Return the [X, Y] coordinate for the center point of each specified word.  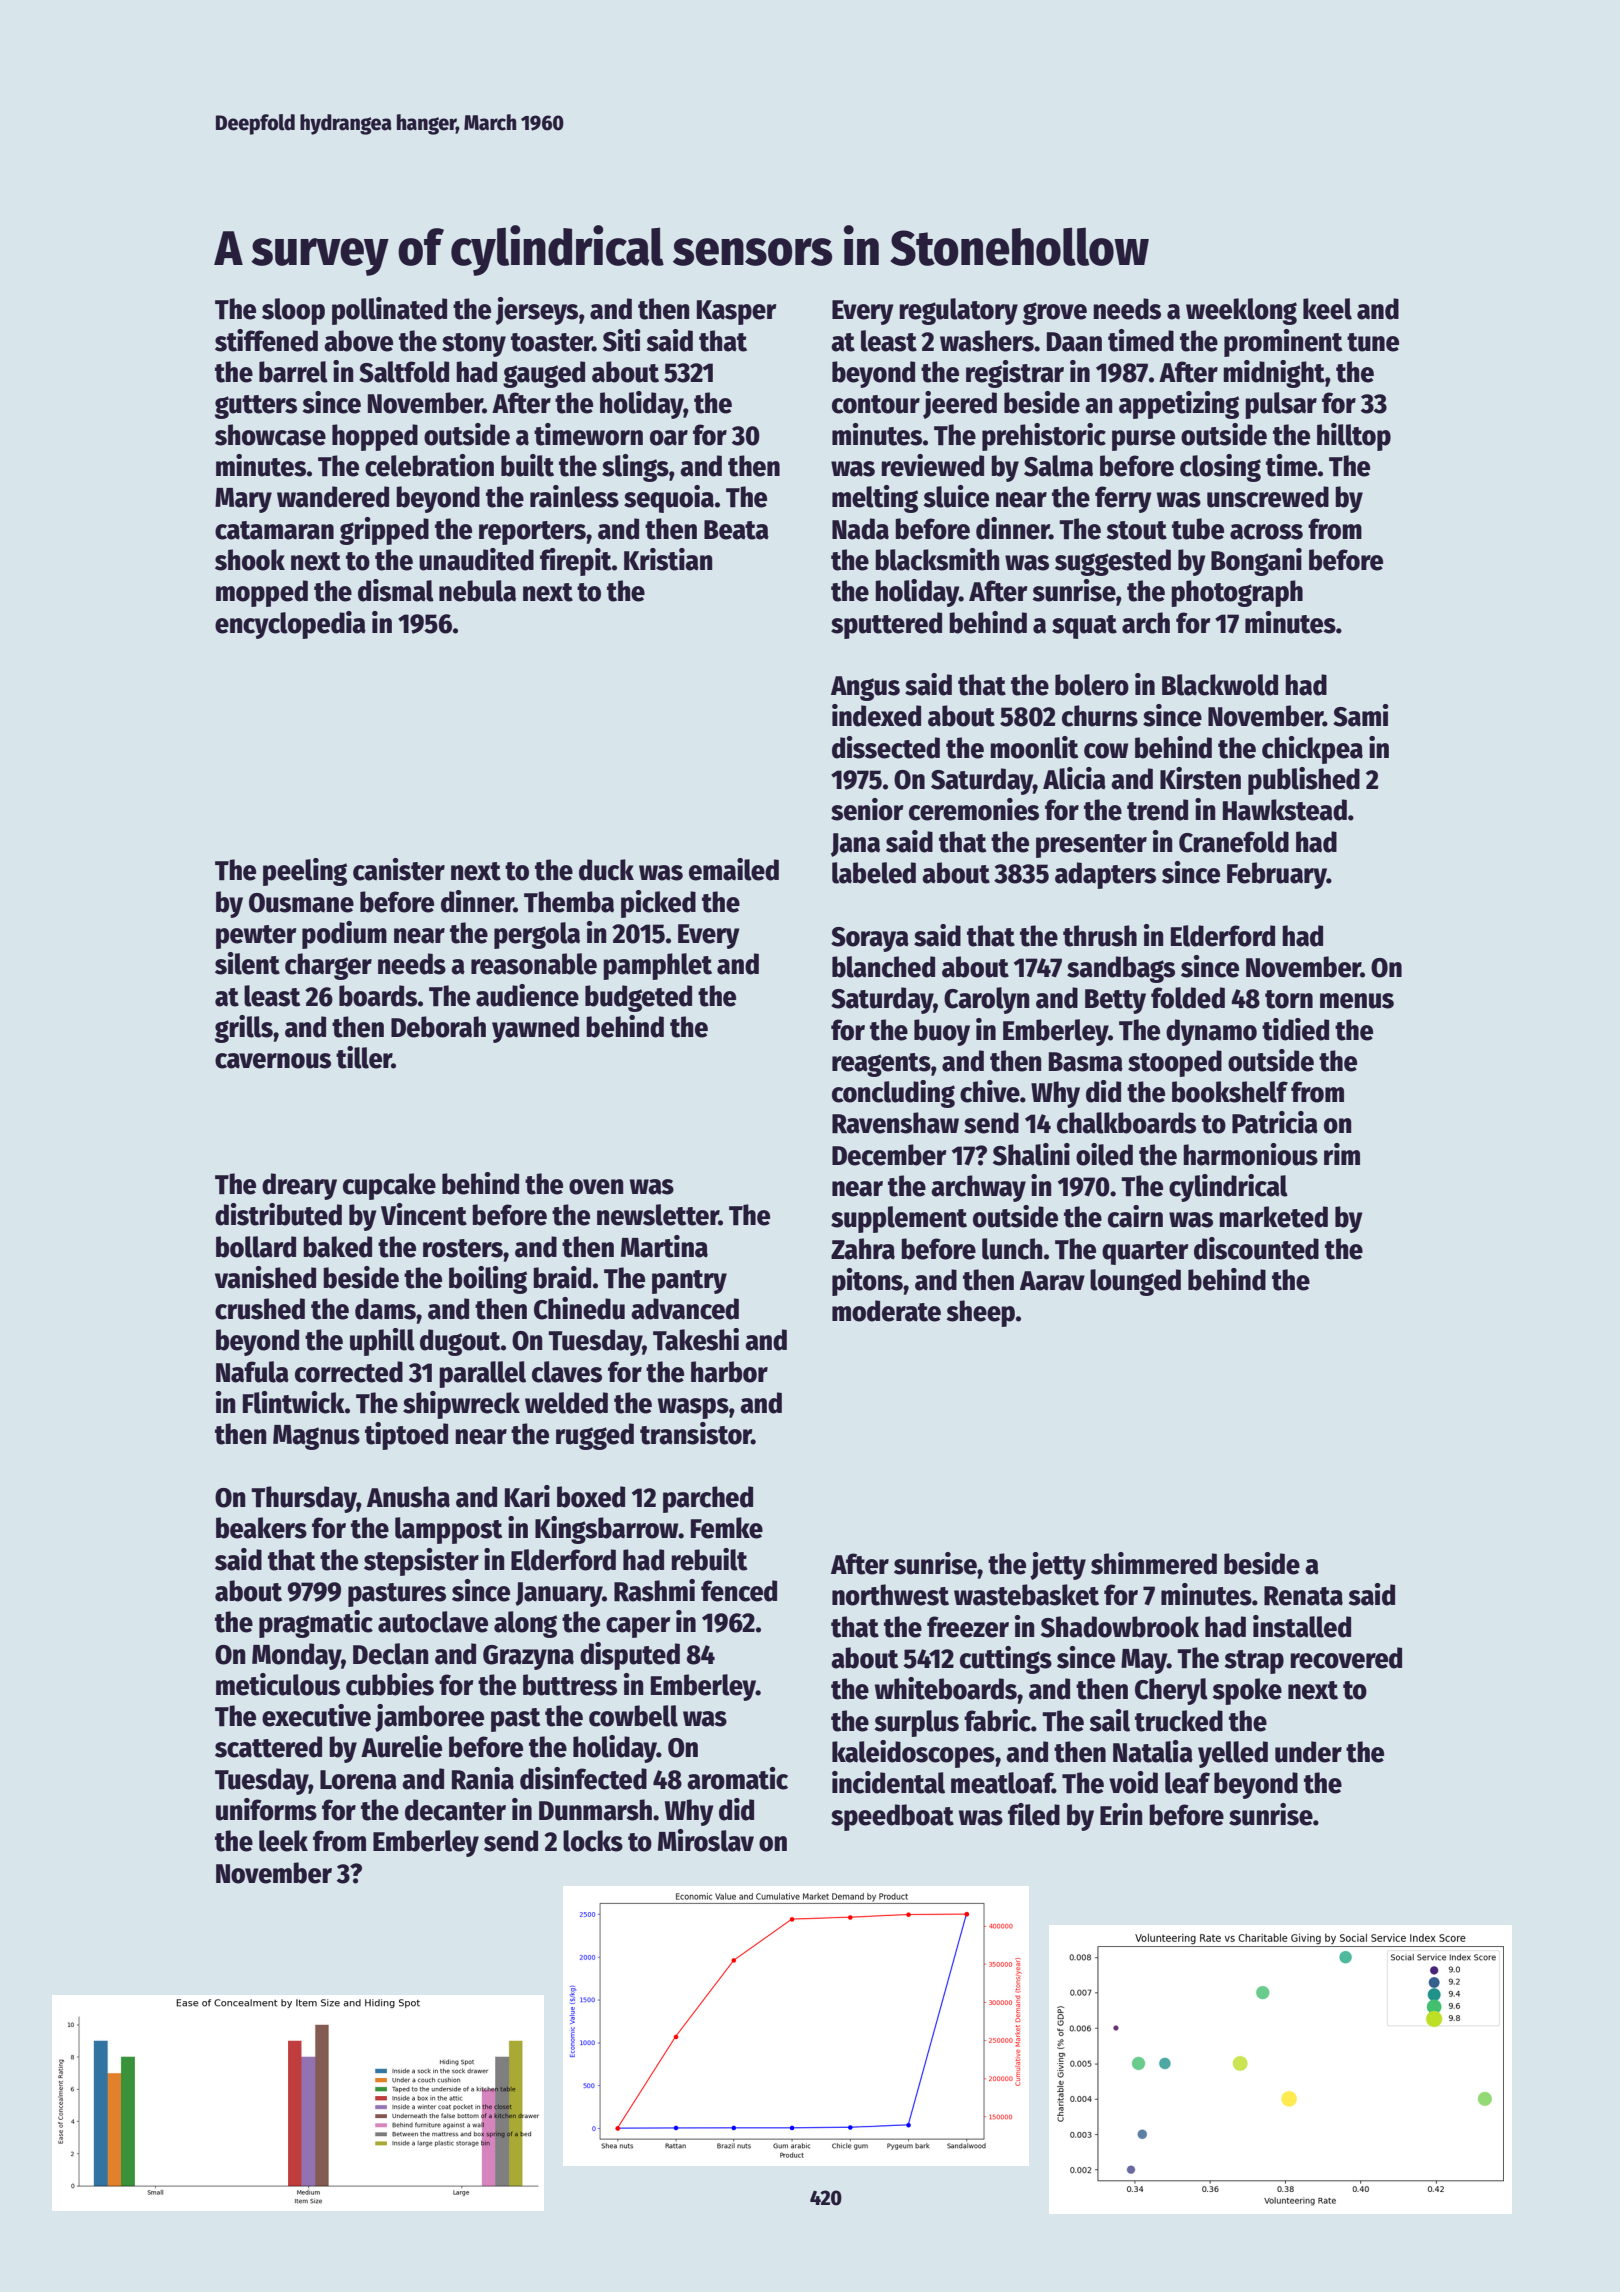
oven [596, 1187]
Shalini [1031, 1154]
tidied [1295, 1029]
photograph [1237, 593]
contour [876, 404]
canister [399, 869]
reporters [532, 533]
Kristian [668, 559]
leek [283, 1841]
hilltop [1354, 437]
